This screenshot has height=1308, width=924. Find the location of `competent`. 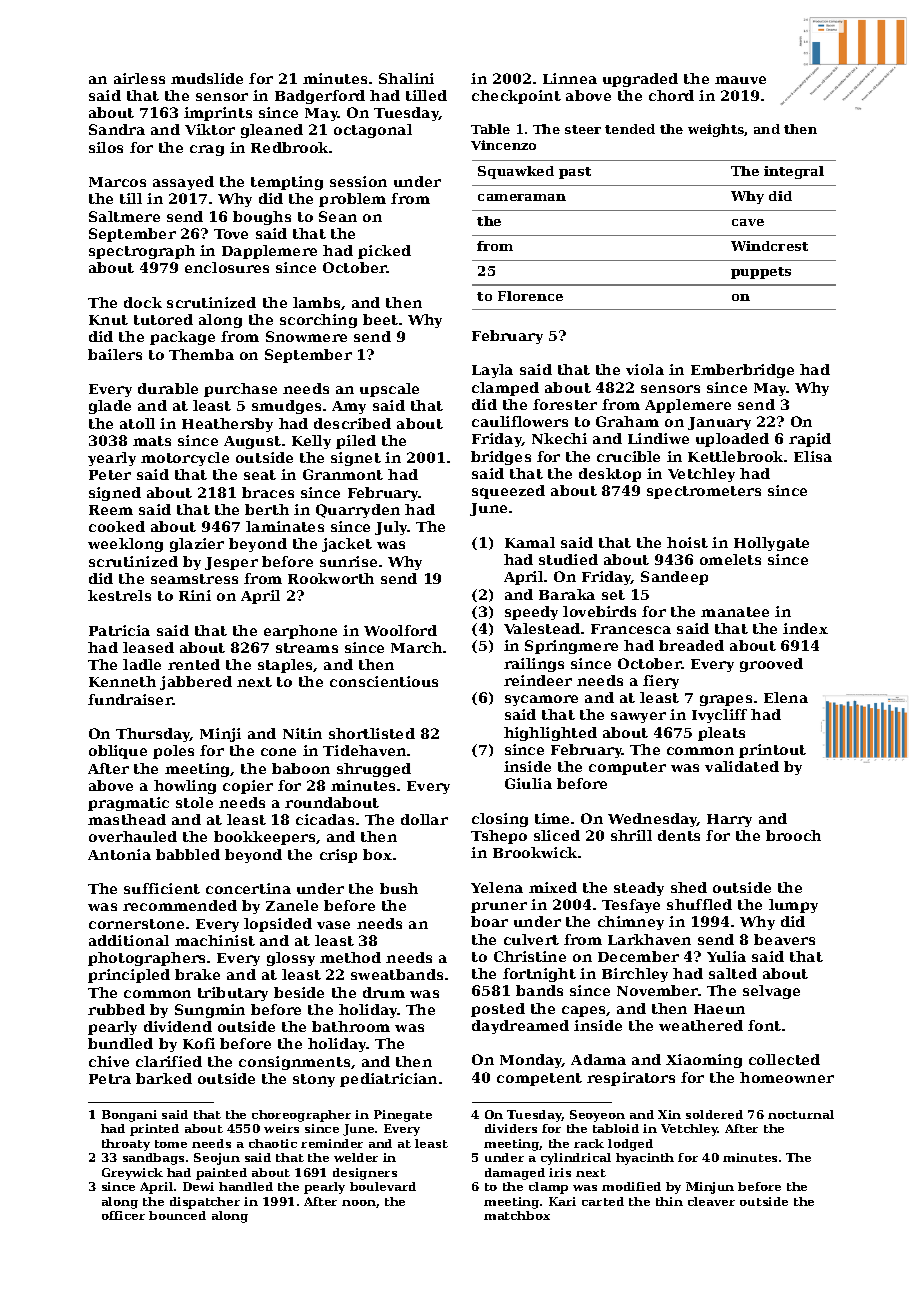

competent is located at coordinates (539, 1079).
